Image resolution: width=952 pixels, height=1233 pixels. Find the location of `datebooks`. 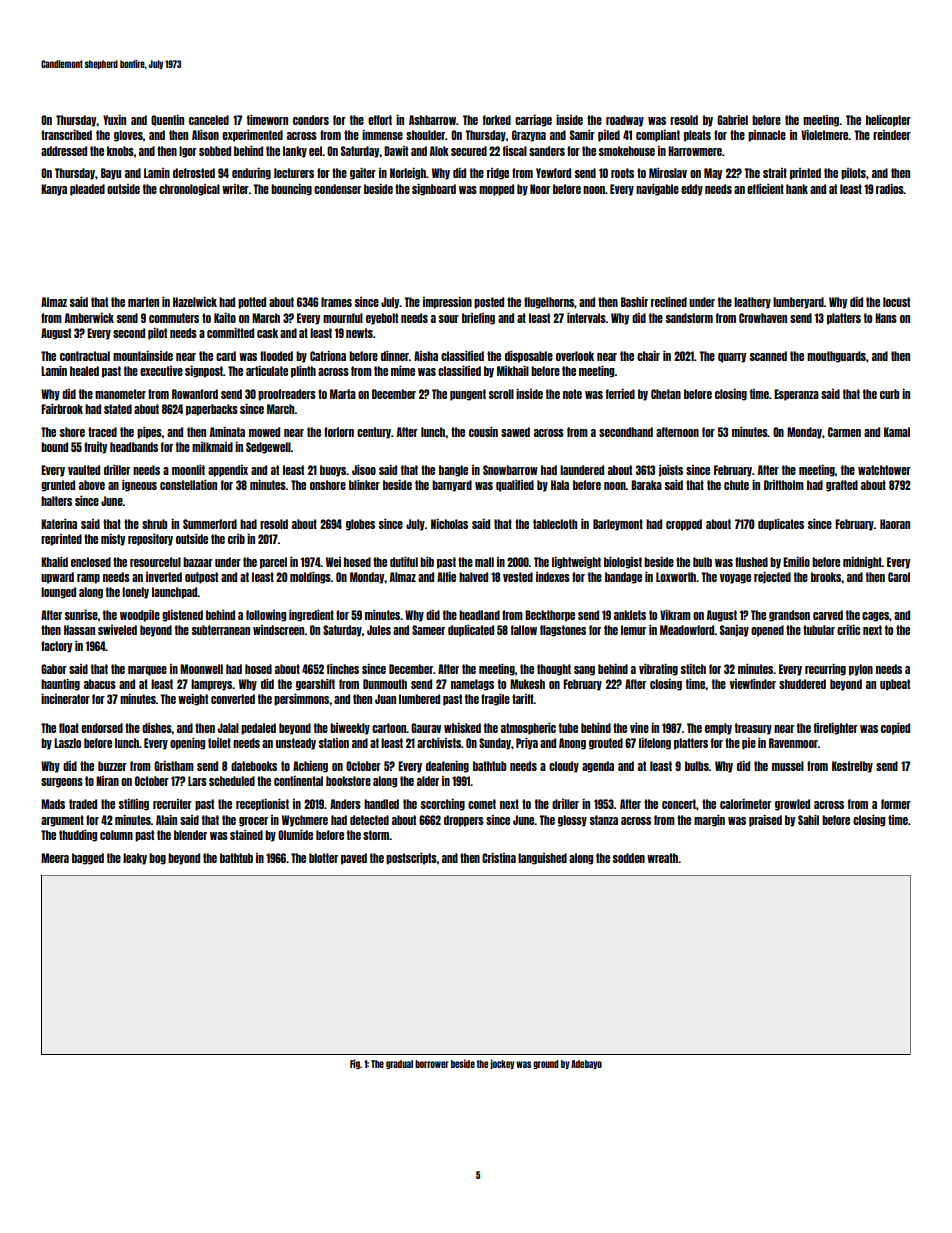

datebooks is located at coordinates (254, 766).
